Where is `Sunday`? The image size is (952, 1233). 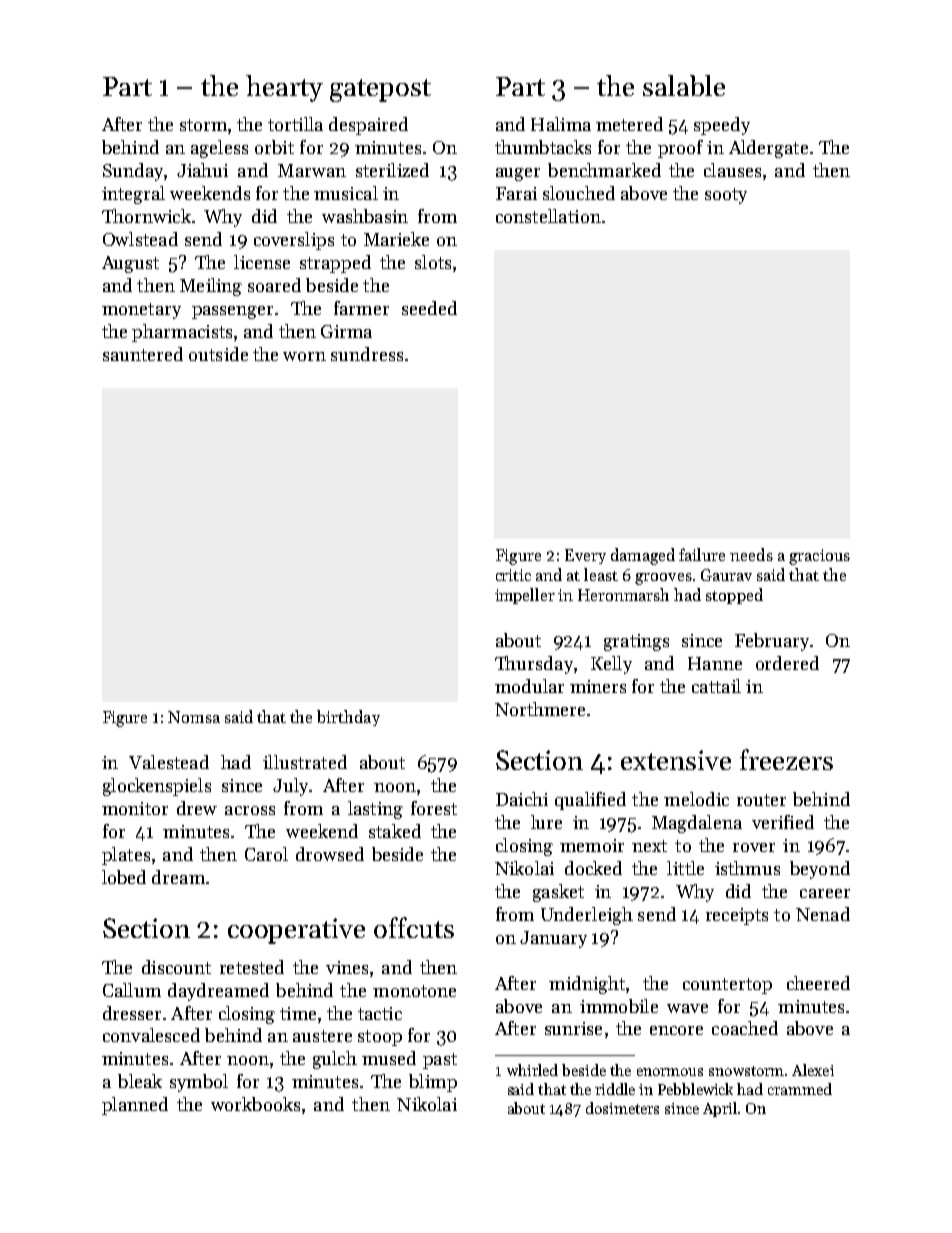
Sunday is located at coordinates (133, 172).
